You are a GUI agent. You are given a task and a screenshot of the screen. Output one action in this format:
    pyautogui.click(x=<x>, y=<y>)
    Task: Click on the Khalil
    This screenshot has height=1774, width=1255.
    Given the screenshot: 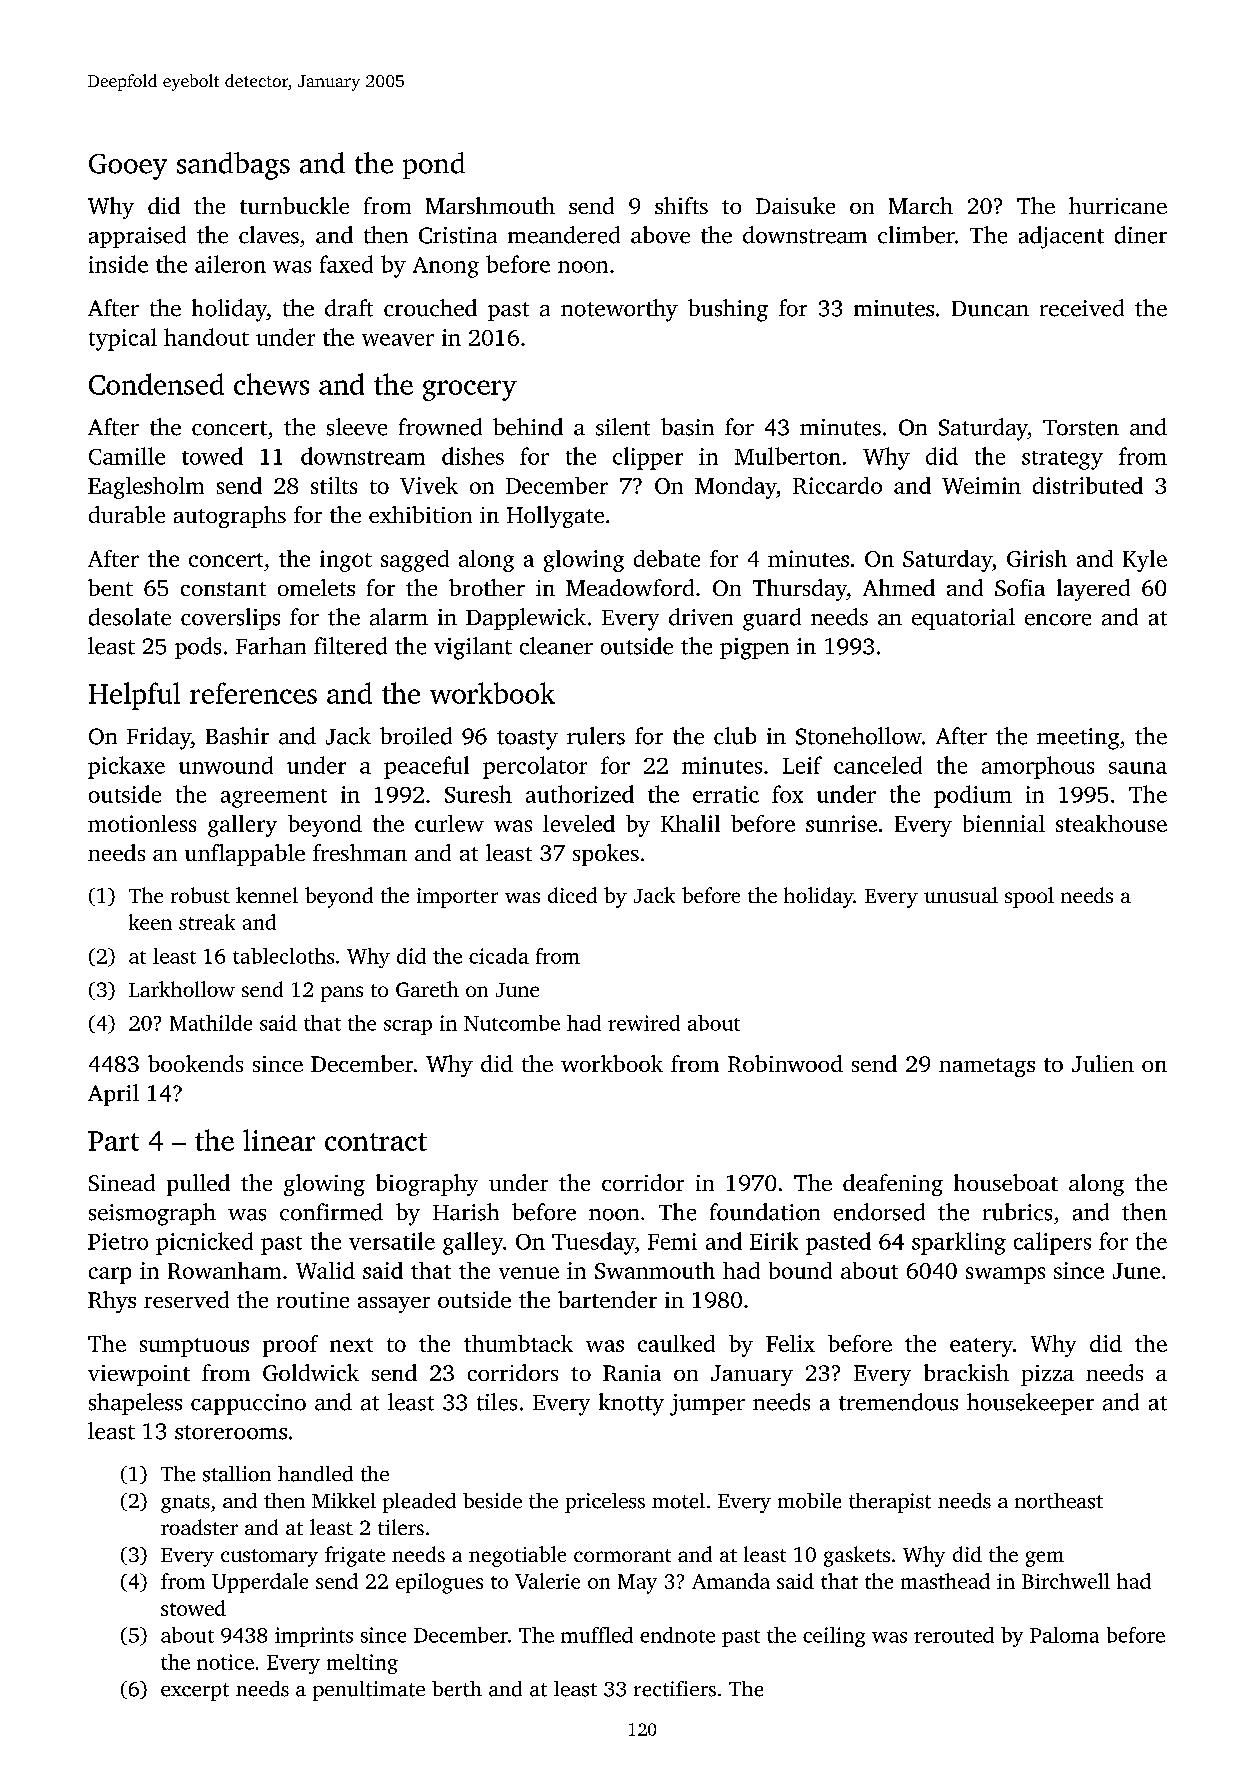 What is the action you would take?
    pyautogui.click(x=690, y=823)
